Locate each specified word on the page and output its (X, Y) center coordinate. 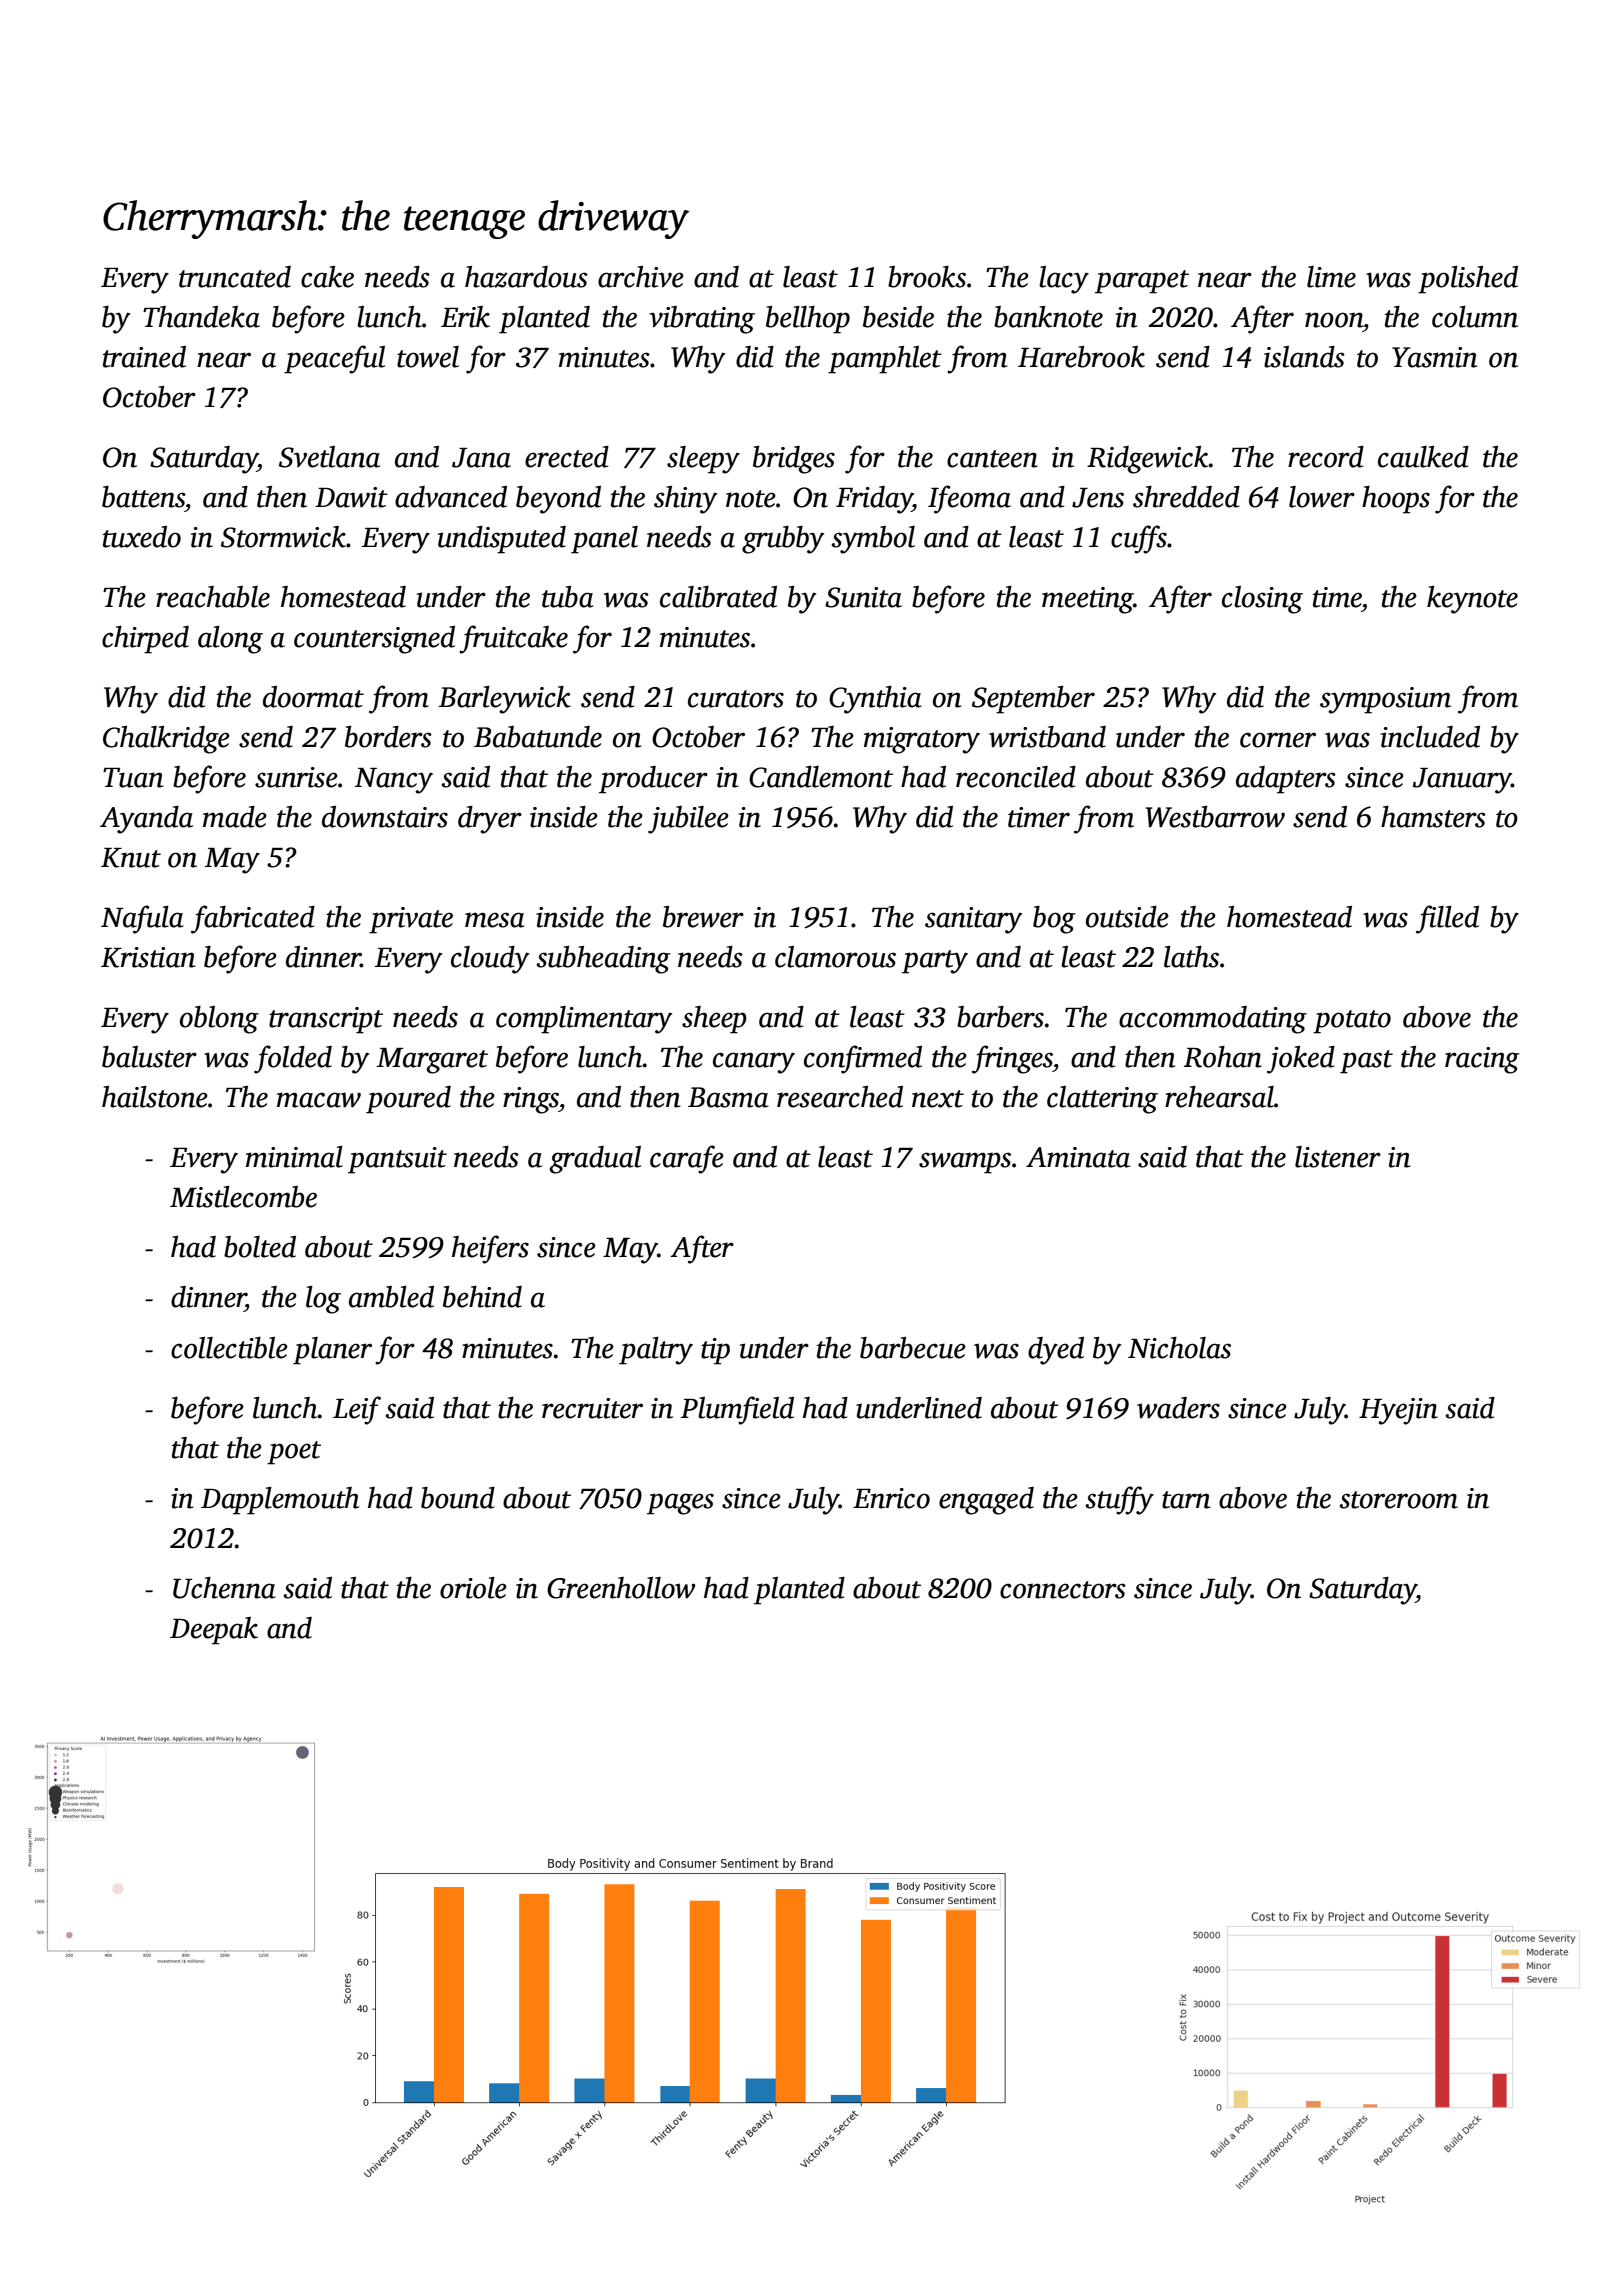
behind (482, 1297)
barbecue (913, 1348)
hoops (1396, 500)
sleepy (703, 460)
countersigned (374, 640)
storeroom (1398, 1500)
